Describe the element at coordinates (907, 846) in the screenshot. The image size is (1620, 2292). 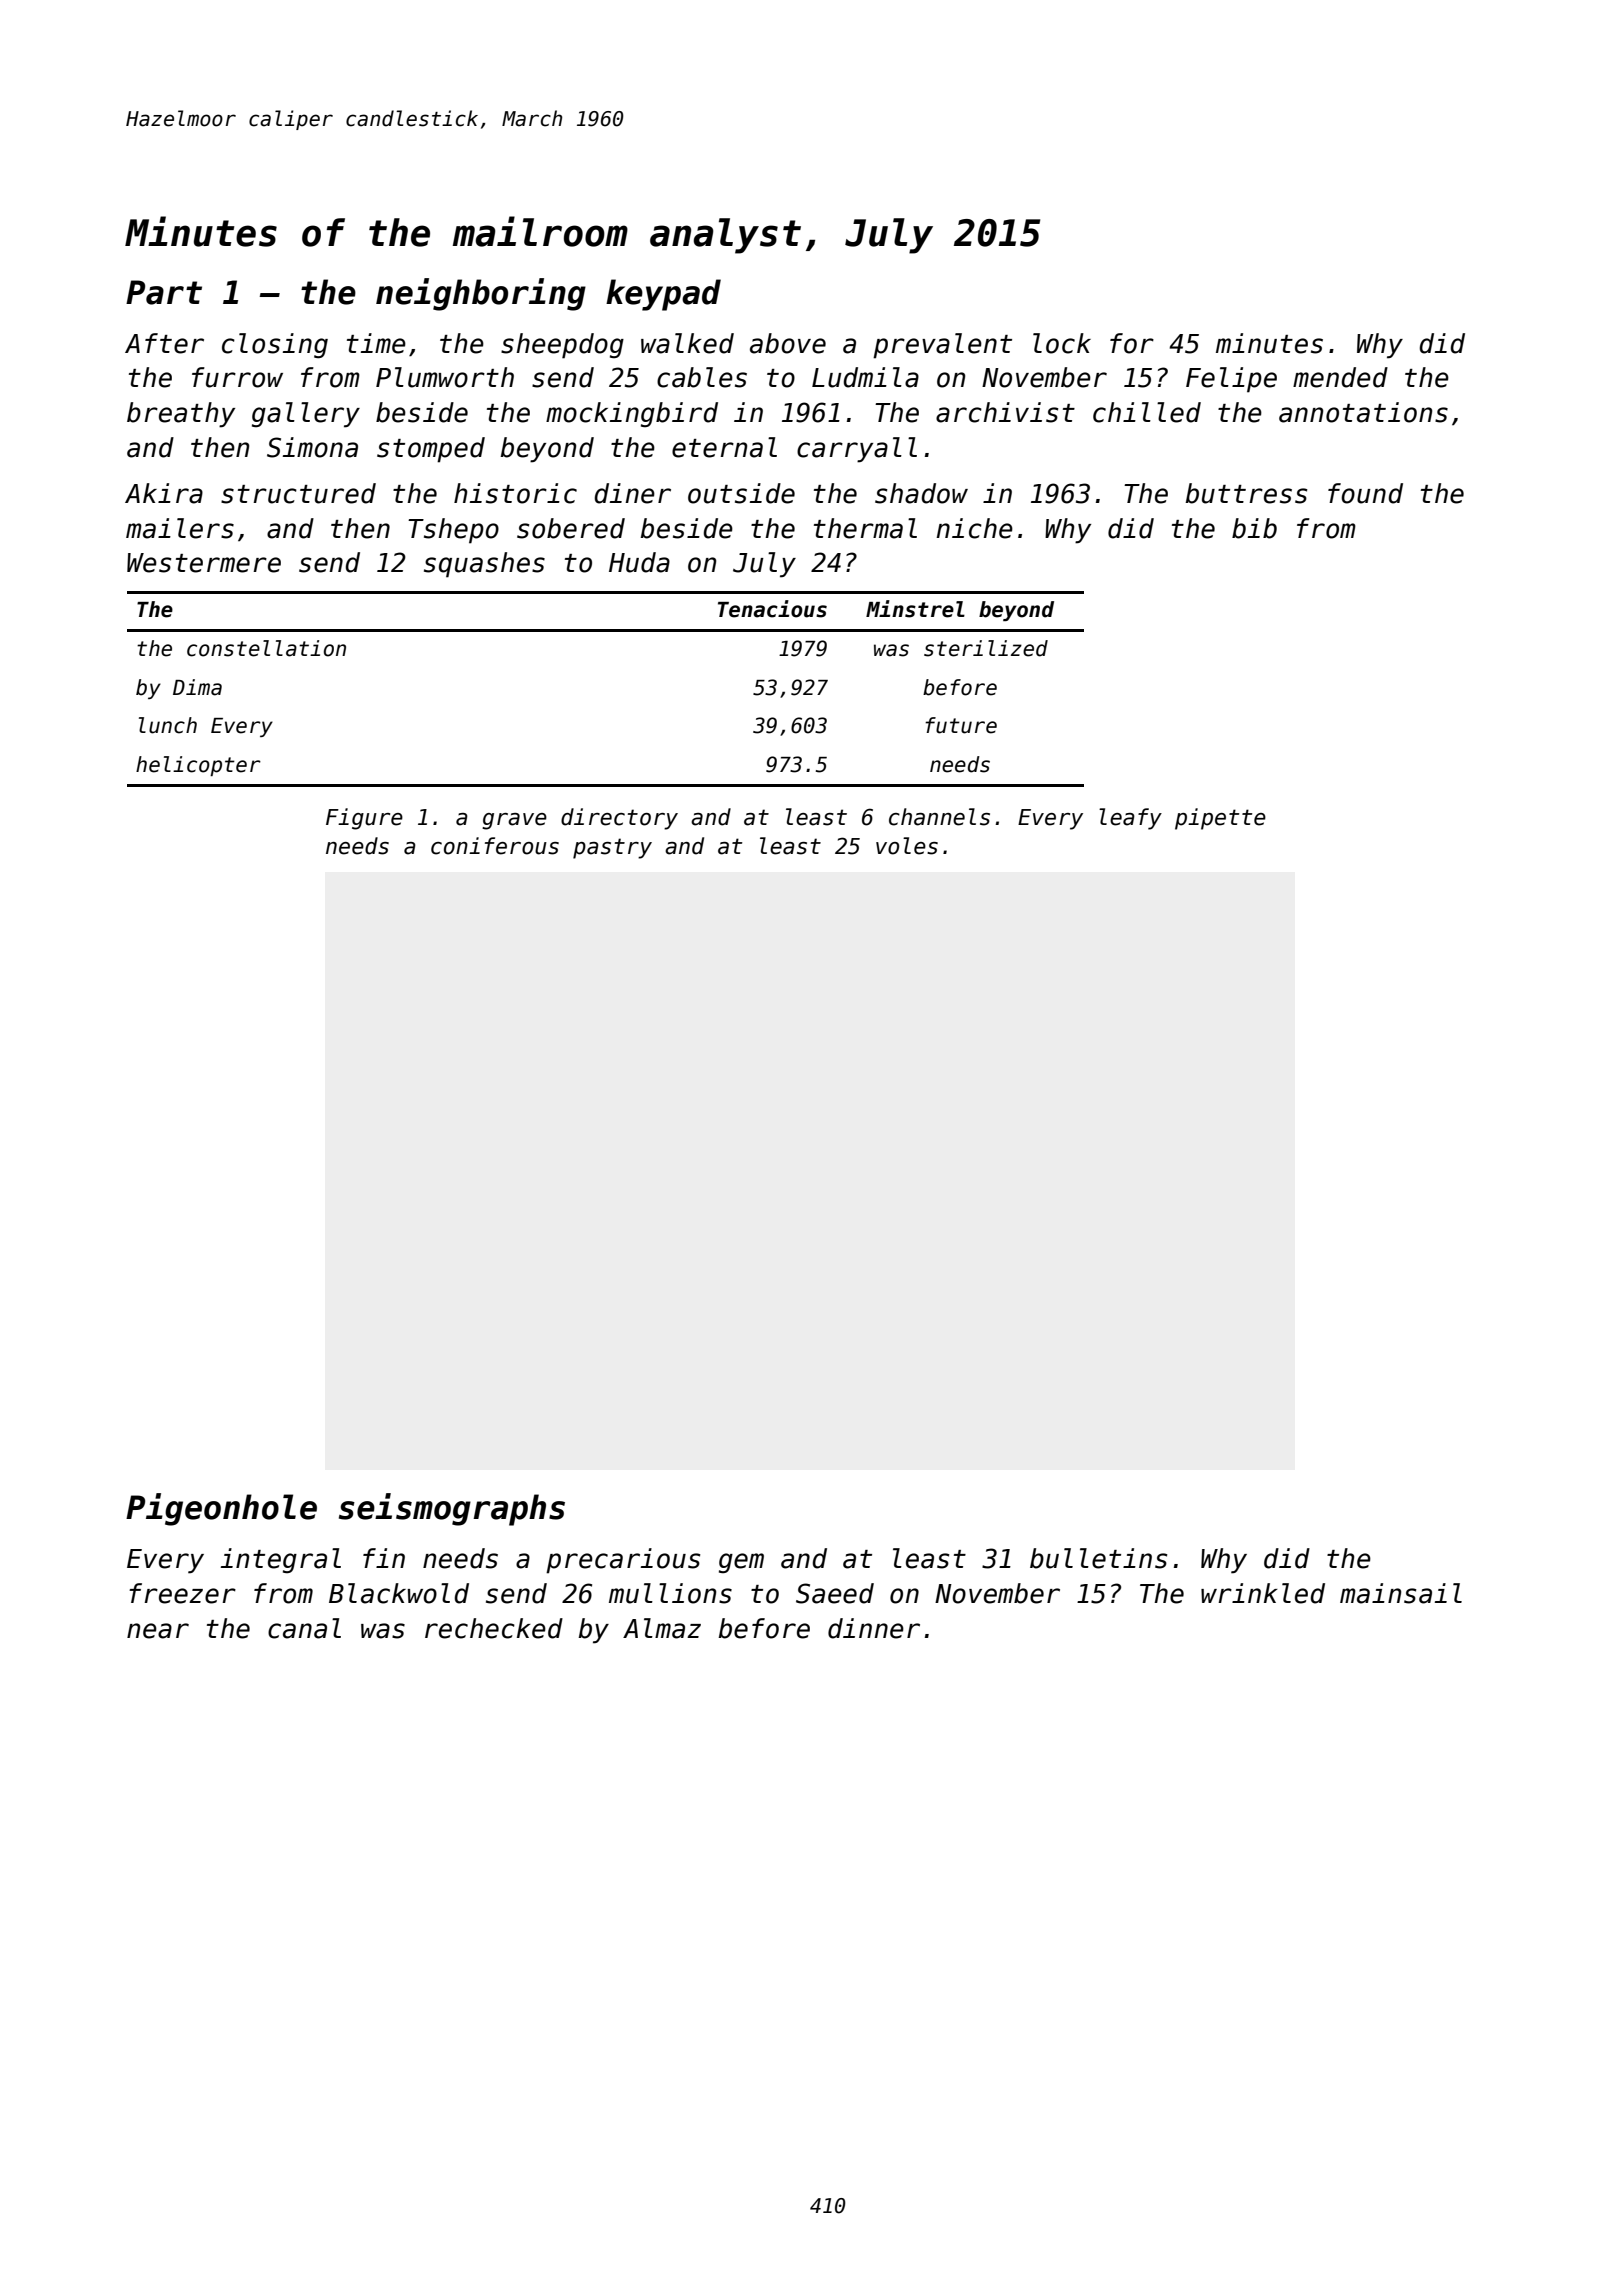
I see `voles` at that location.
